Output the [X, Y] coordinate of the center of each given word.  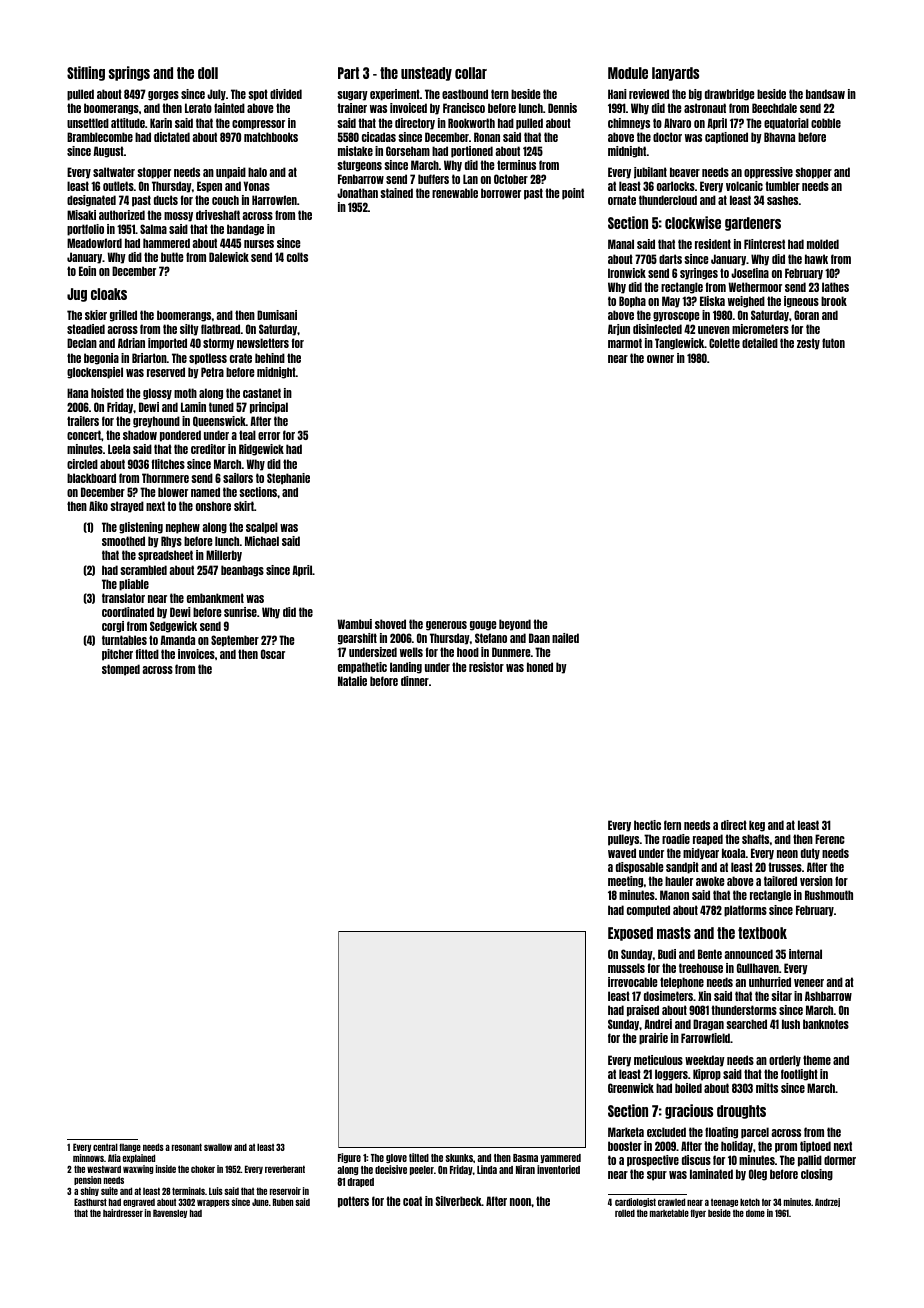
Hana [77, 393]
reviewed [649, 94]
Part [348, 73]
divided [286, 94]
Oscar [273, 654]
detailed [760, 343]
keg [757, 826]
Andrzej [827, 1202]
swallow [218, 1147]
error [269, 436]
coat [412, 1201]
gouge [483, 626]
